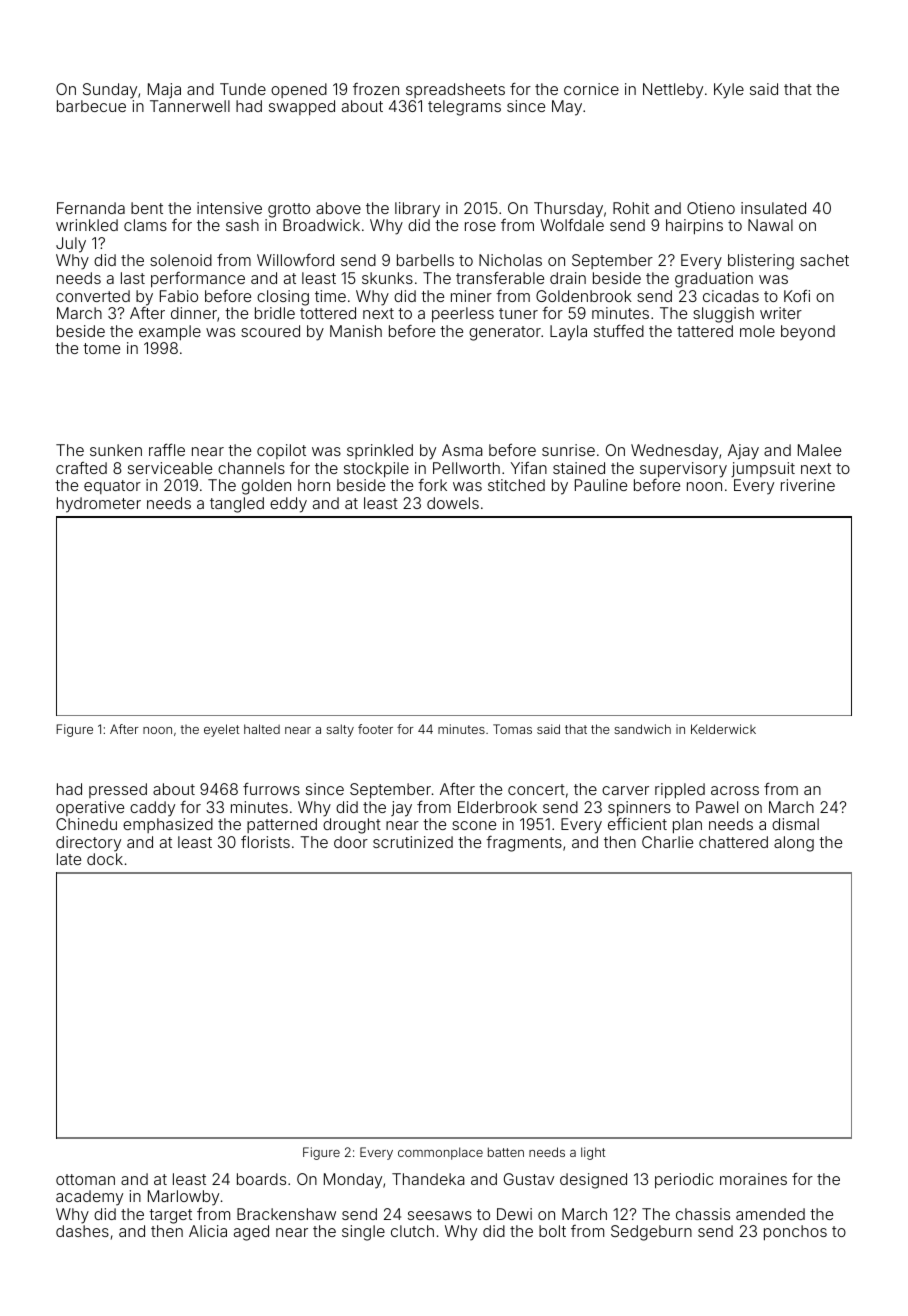 The image size is (908, 1316). Describe the element at coordinates (512, 729) in the screenshot. I see `Tomas` at that location.
